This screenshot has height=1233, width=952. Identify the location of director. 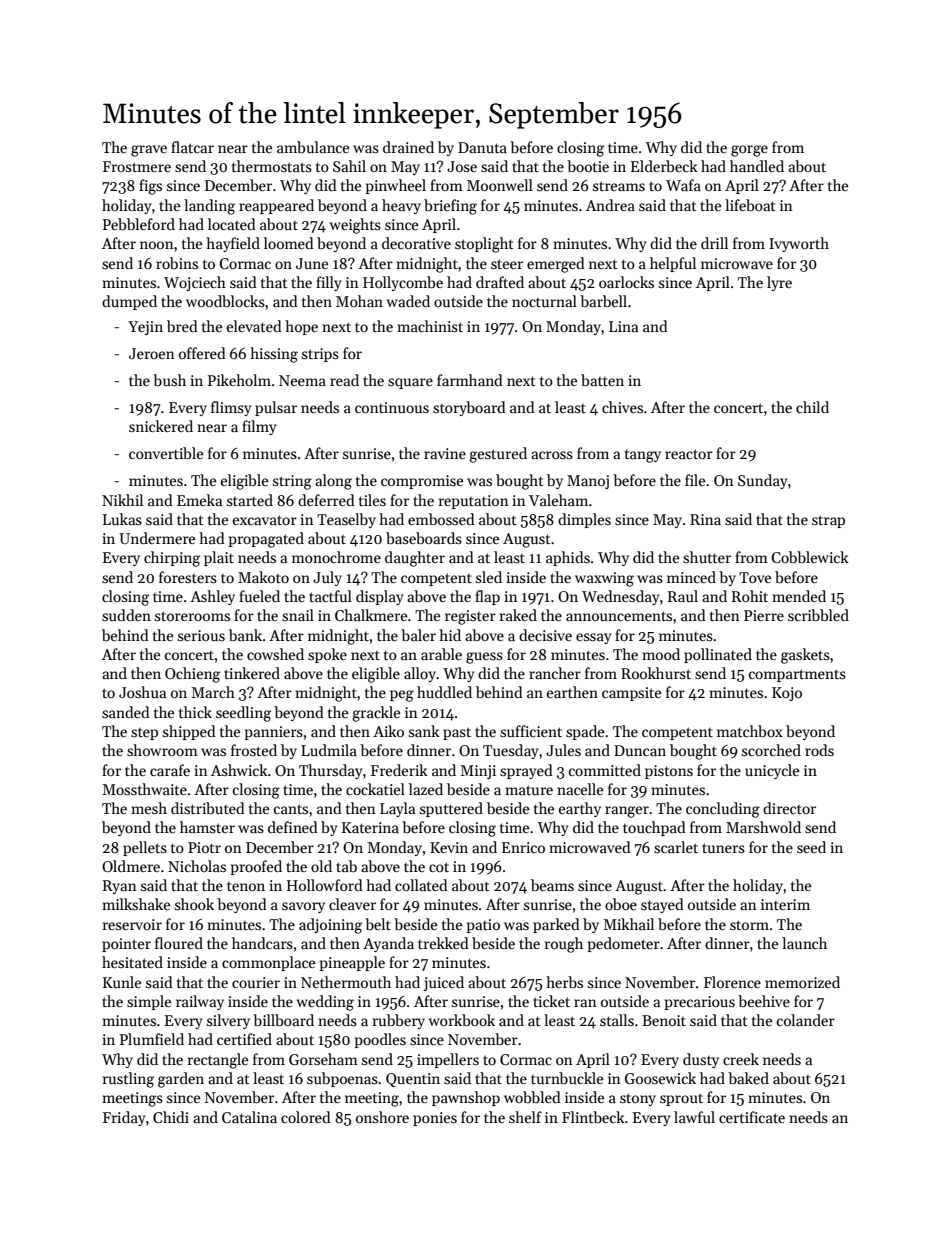
(789, 808).
